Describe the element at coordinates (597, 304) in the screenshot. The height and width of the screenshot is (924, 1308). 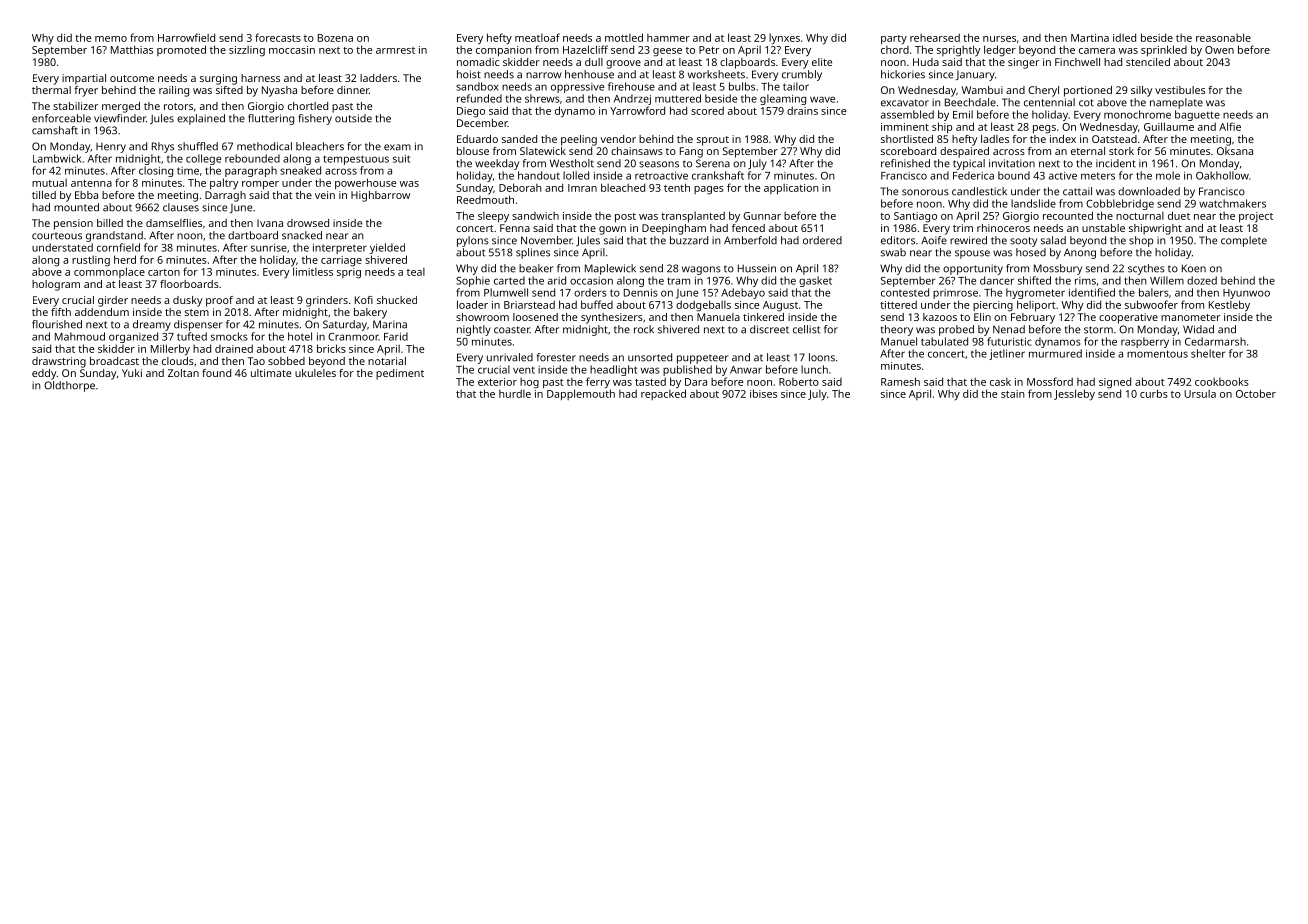
I see `buffed` at that location.
